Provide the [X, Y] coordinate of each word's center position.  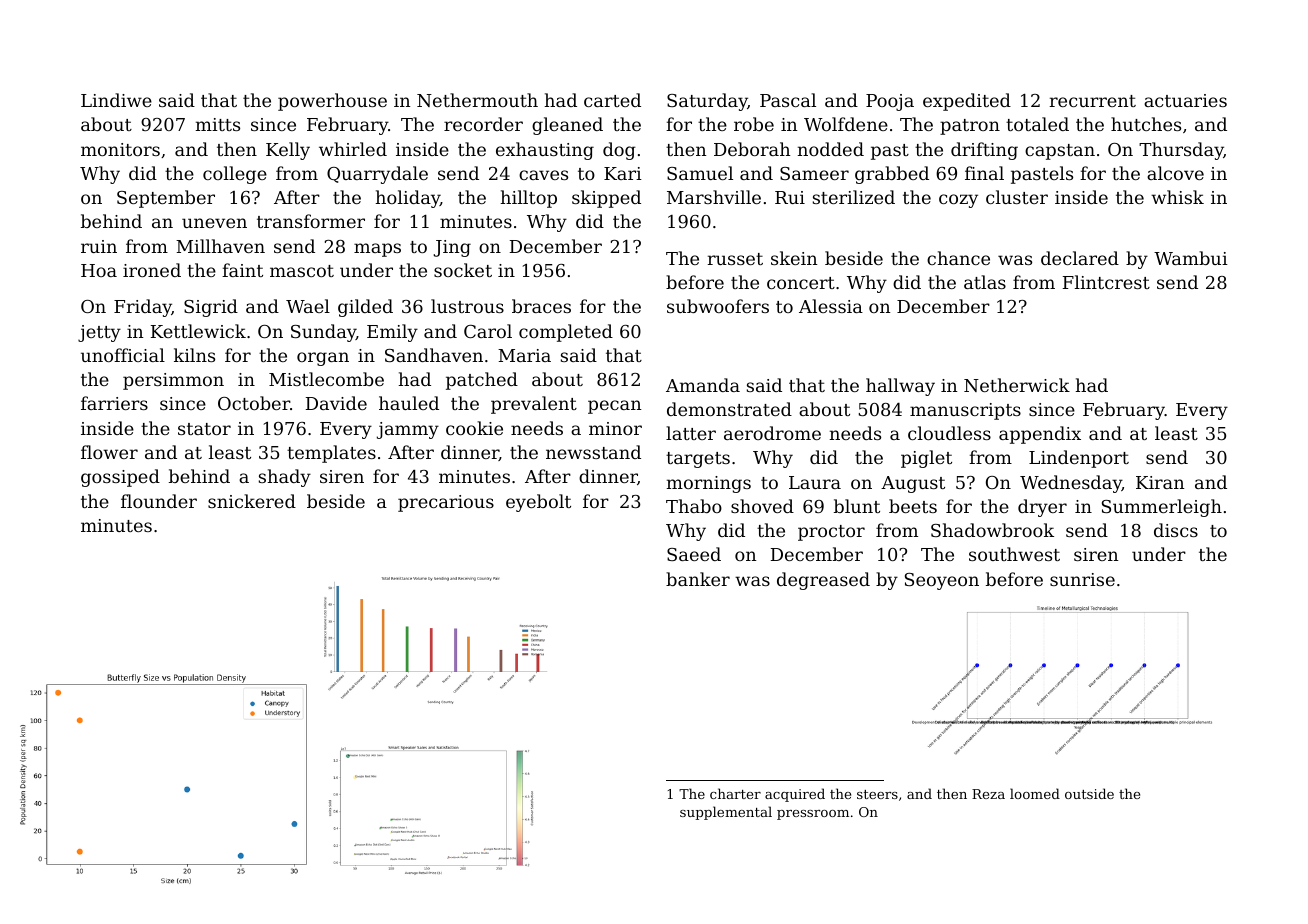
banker [698, 579]
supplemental [726, 813]
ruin [99, 246]
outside [1089, 793]
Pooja [890, 102]
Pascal [788, 100]
